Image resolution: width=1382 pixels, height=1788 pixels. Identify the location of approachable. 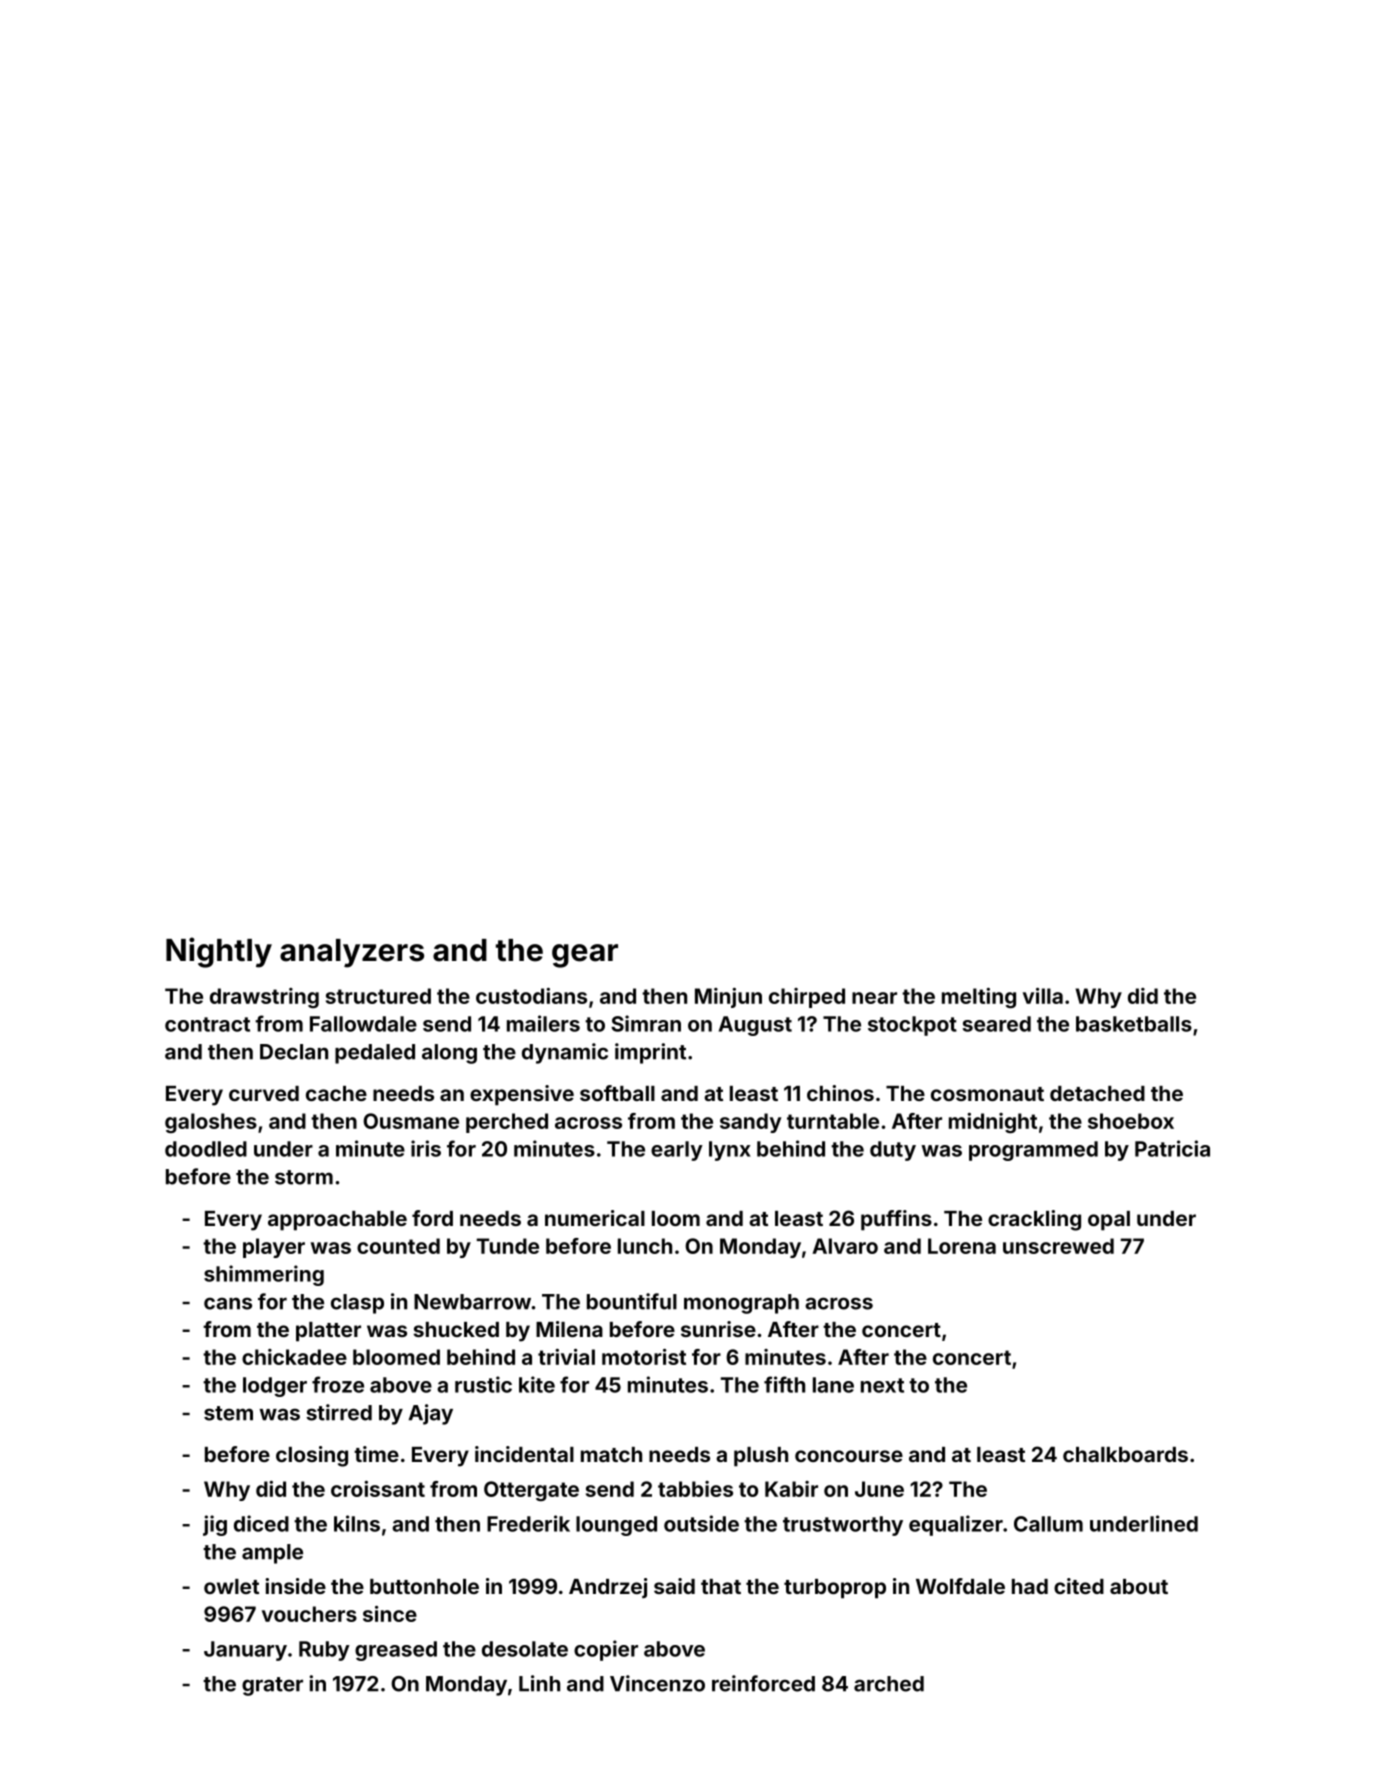
(337, 1221).
